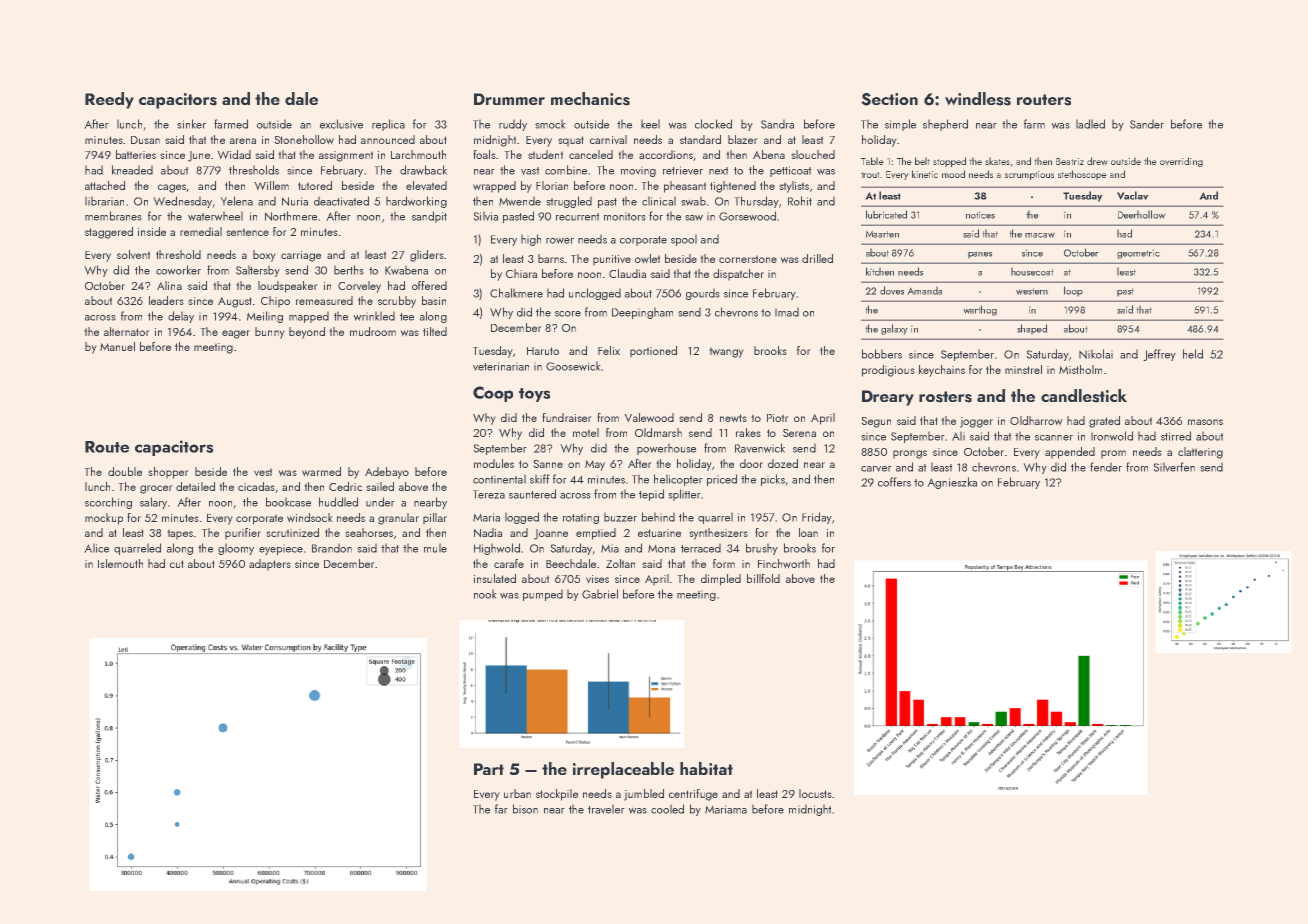  I want to click on combine, so click(566, 170).
